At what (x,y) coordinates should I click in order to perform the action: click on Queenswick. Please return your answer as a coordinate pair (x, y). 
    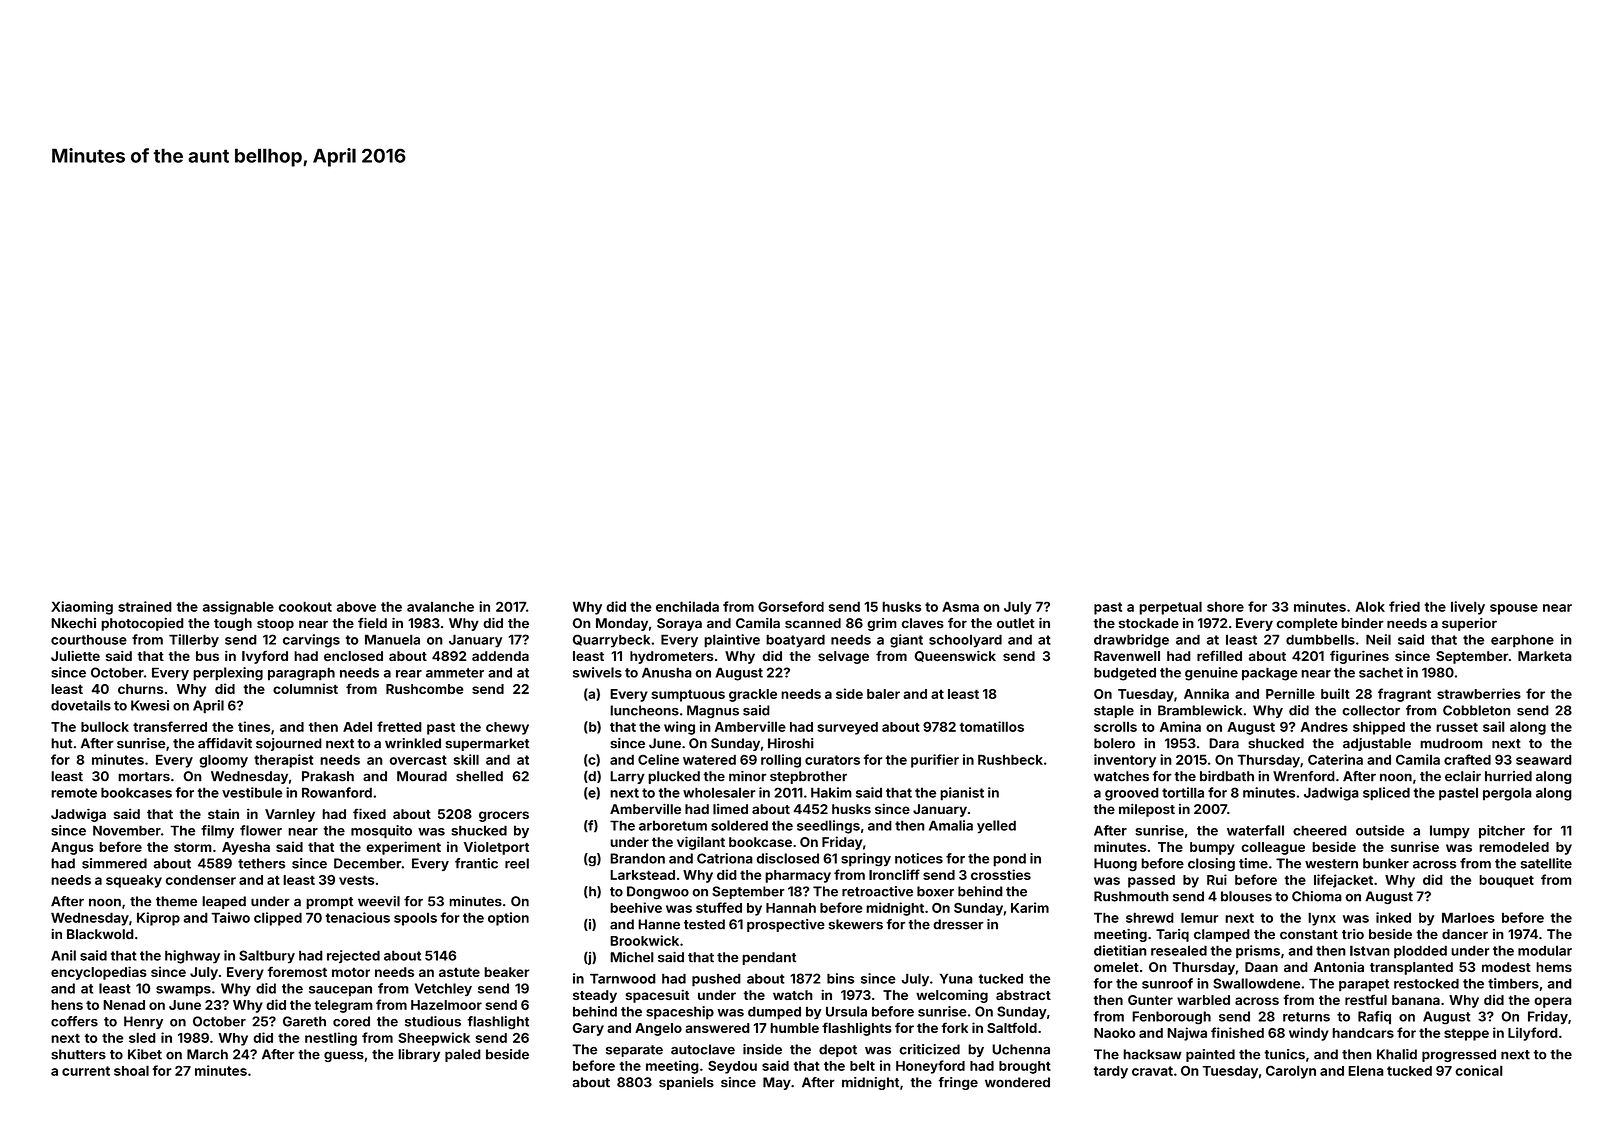
    Looking at the image, I should click on (955, 656).
